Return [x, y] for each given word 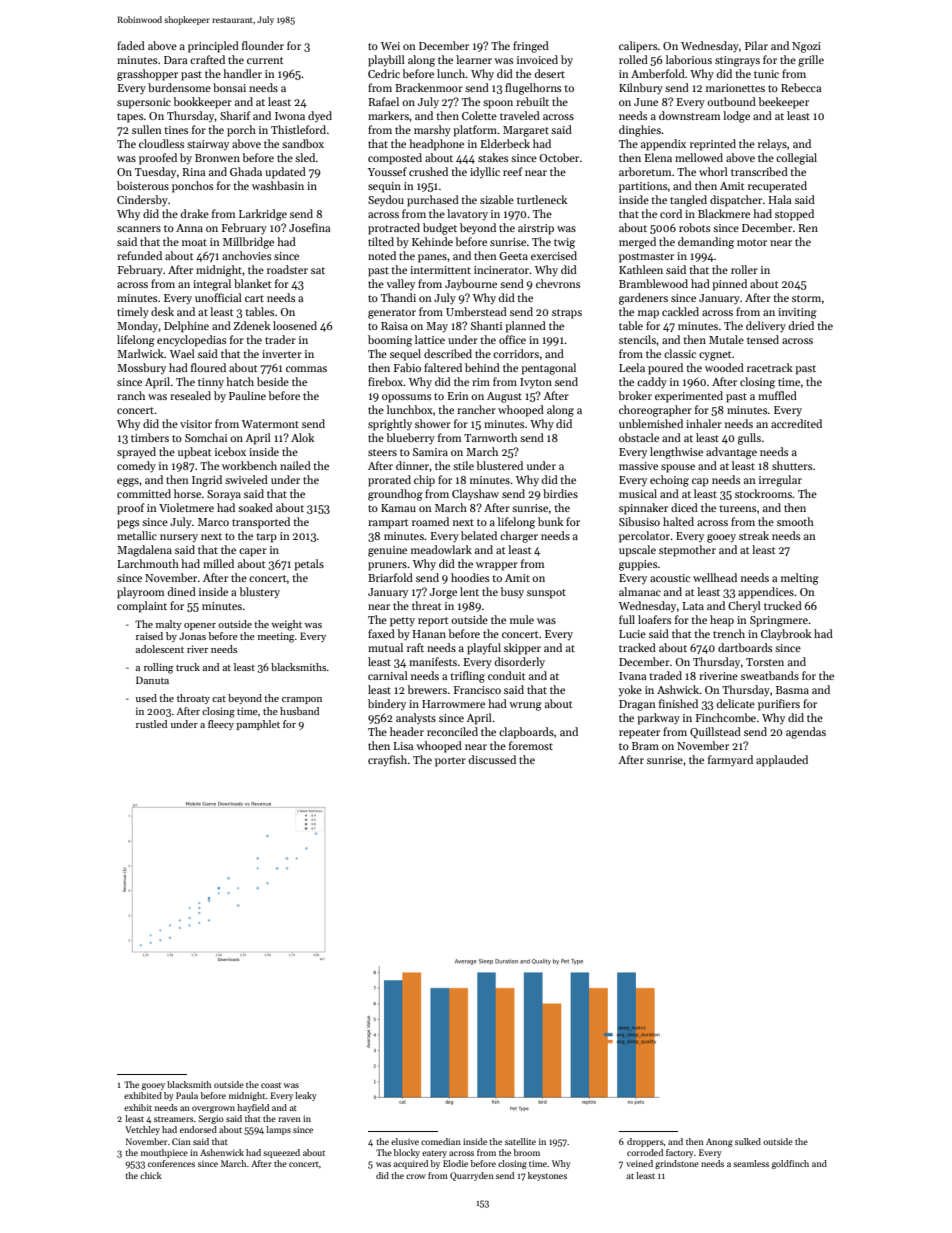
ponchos [192, 187]
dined [182, 591]
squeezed [281, 1153]
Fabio [407, 367]
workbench [249, 465]
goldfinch [790, 1164]
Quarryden [472, 1176]
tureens [737, 508]
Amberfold [658, 73]
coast [271, 1085]
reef [513, 171]
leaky [306, 1096]
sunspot [546, 594]
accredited [796, 423]
